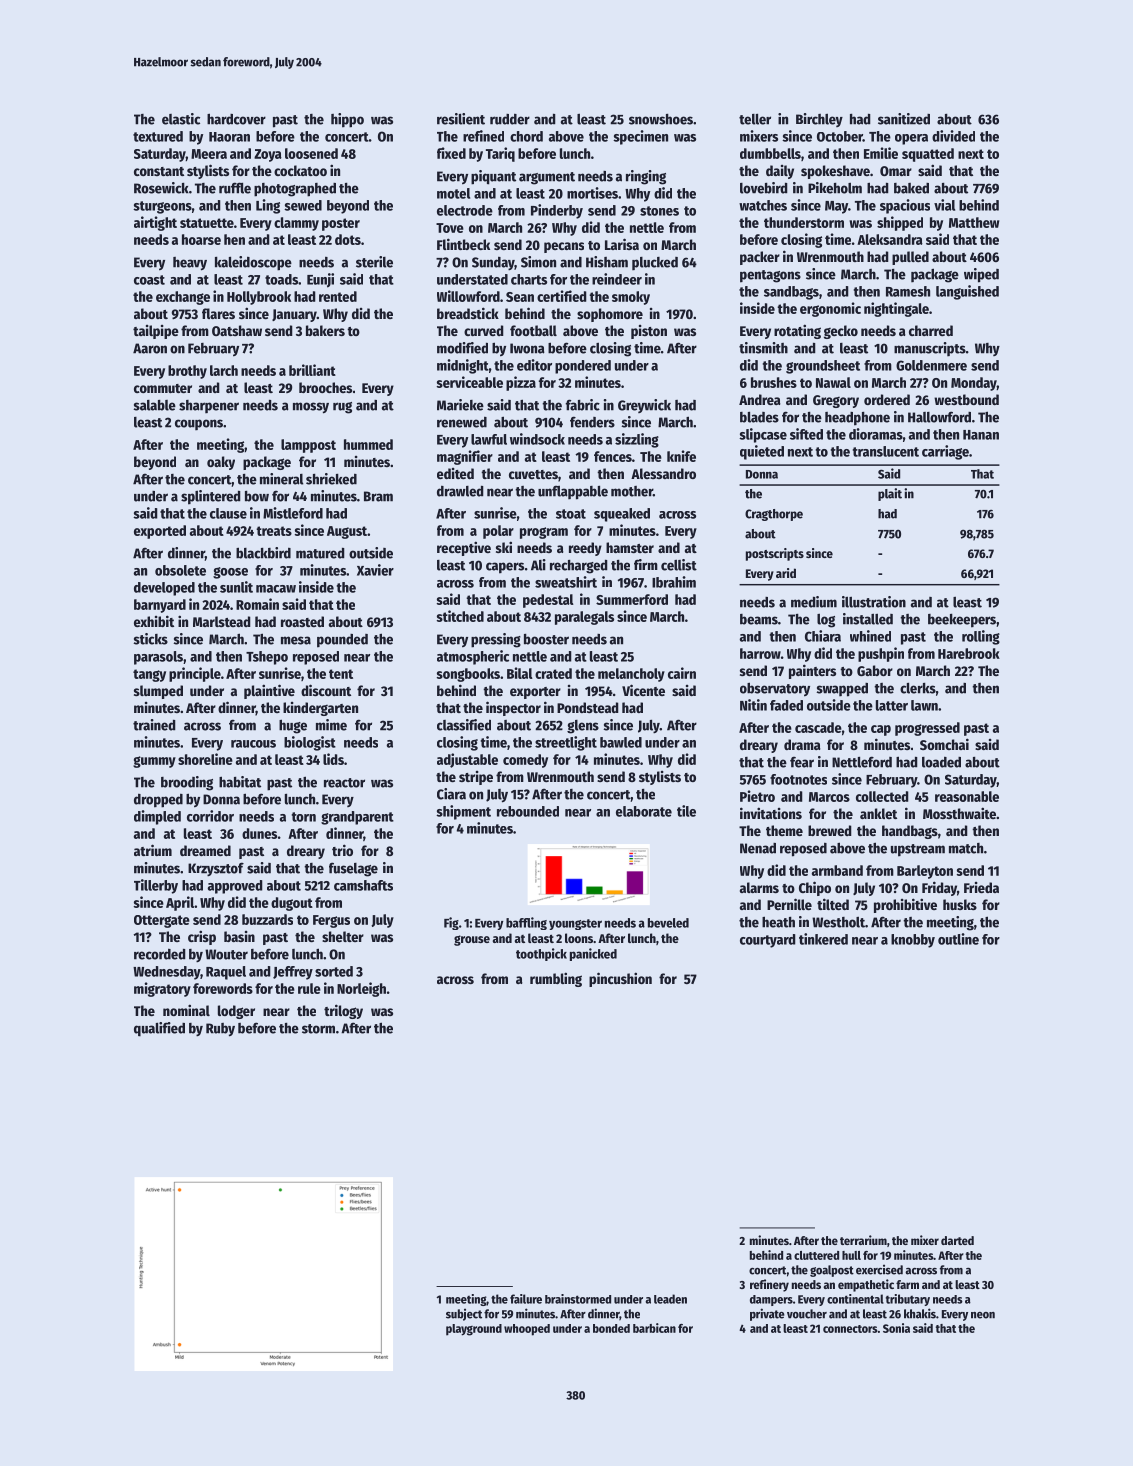  What do you see at coordinates (547, 178) in the page?
I see `argument` at bounding box center [547, 178].
